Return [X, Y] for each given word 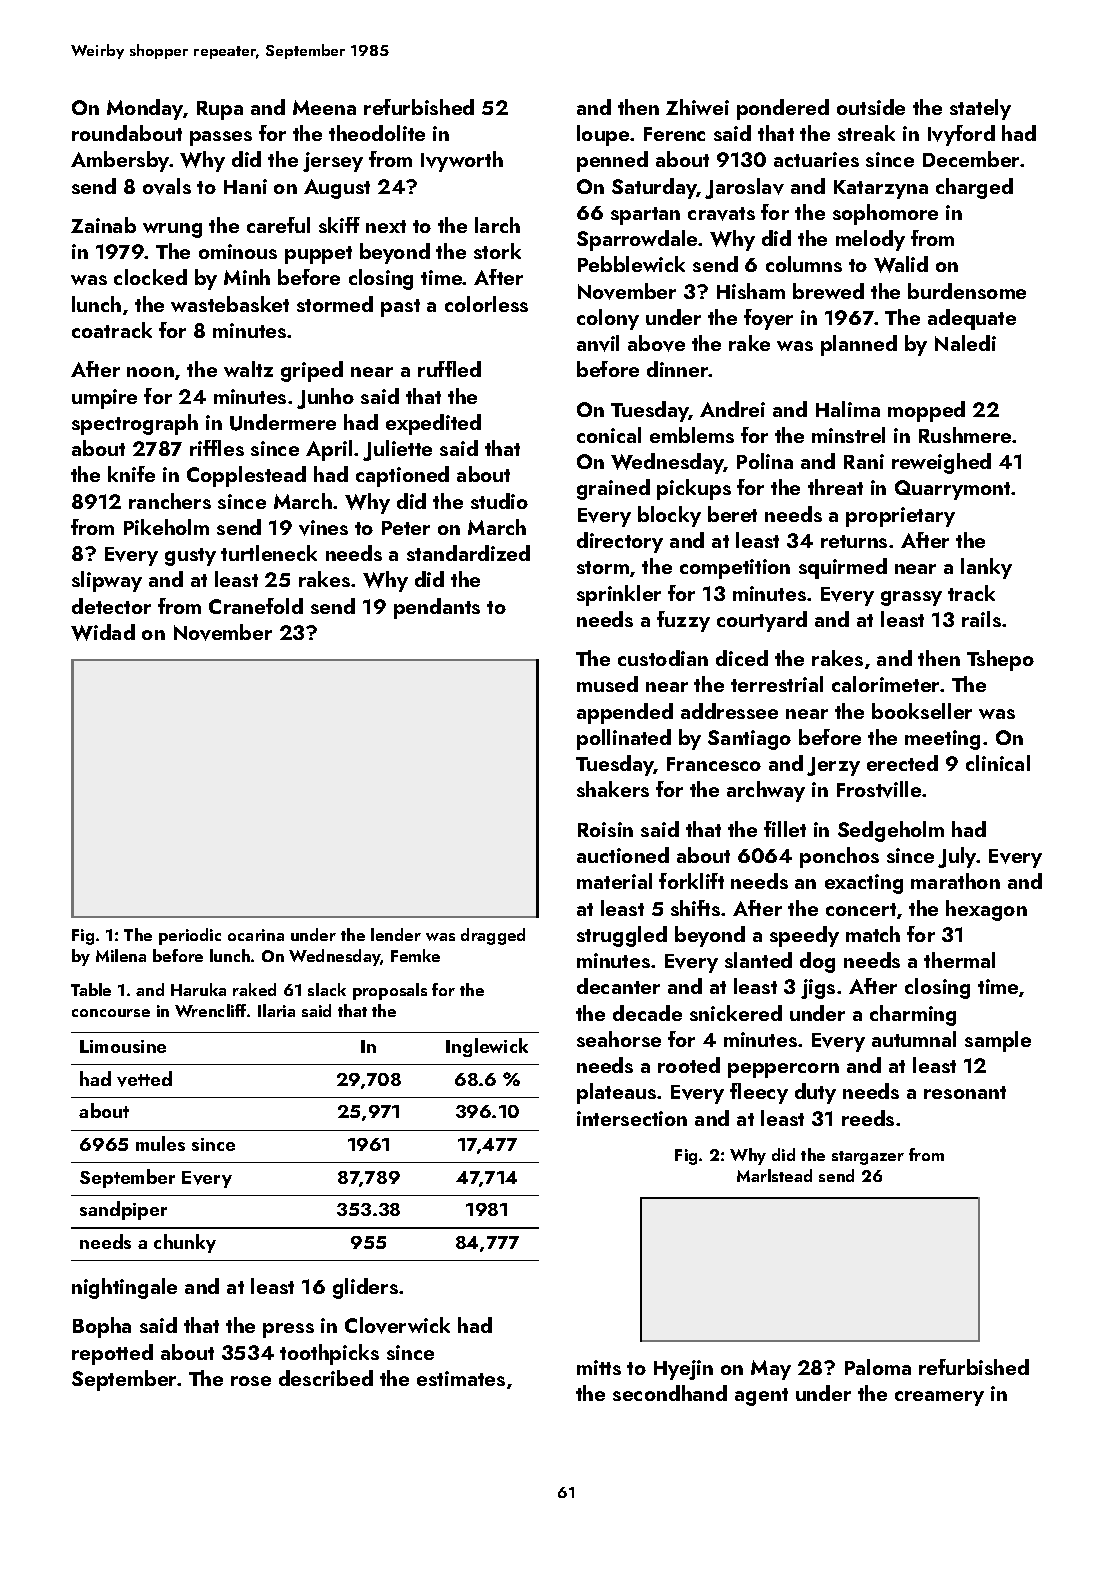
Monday [145, 109]
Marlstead [774, 1175]
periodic [190, 936]
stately [980, 109]
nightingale [124, 1288]
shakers [613, 789]
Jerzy [833, 766]
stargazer [868, 1158]
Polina [765, 461]
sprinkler [619, 595]
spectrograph [135, 424]
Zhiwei [697, 107]
